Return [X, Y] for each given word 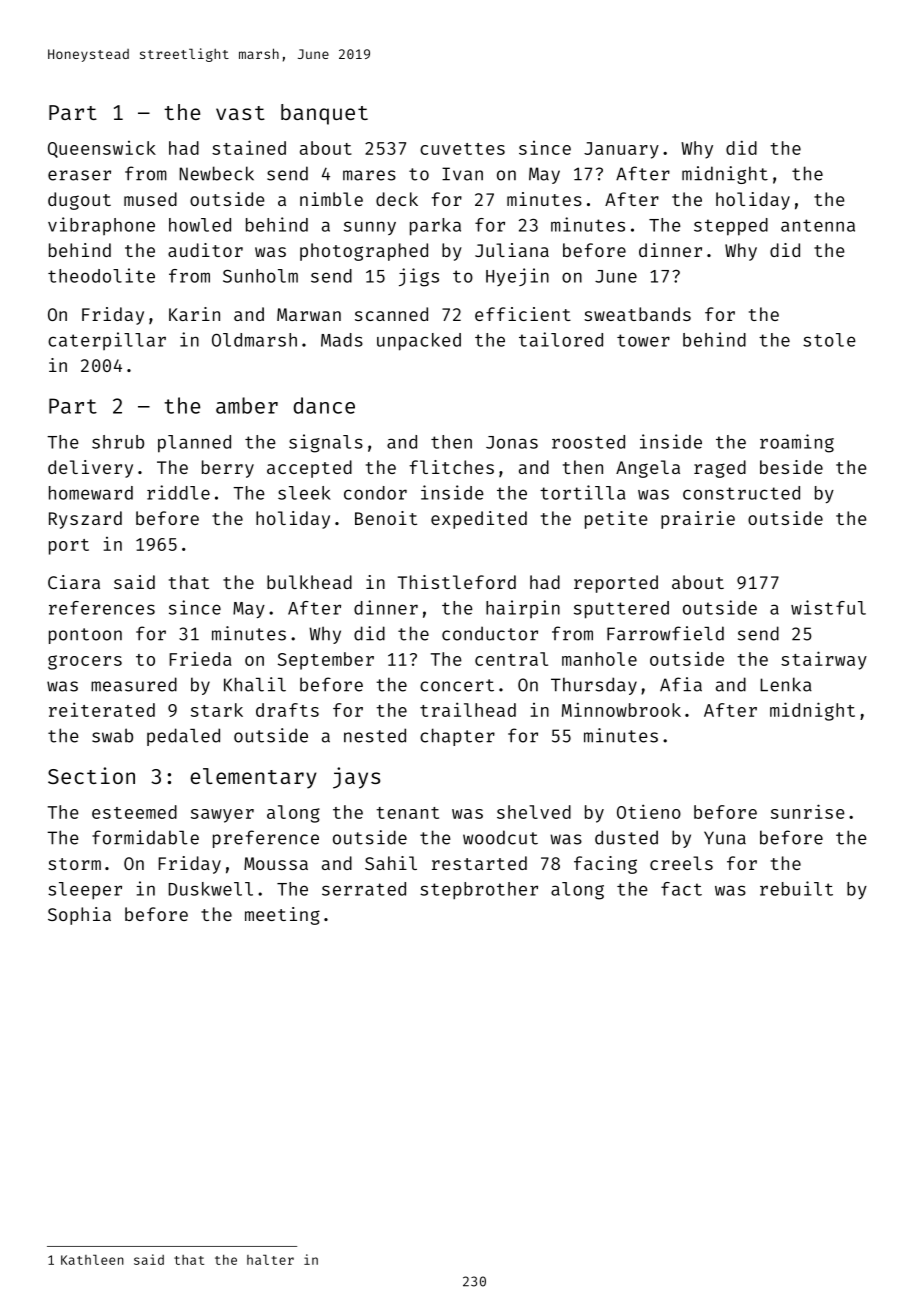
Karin [194, 314]
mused [150, 199]
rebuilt [796, 888]
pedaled [183, 737]
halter [270, 1260]
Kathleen [92, 1260]
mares [369, 175]
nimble [331, 199]
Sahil [391, 863]
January [621, 150]
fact [681, 889]
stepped [731, 227]
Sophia [79, 916]
